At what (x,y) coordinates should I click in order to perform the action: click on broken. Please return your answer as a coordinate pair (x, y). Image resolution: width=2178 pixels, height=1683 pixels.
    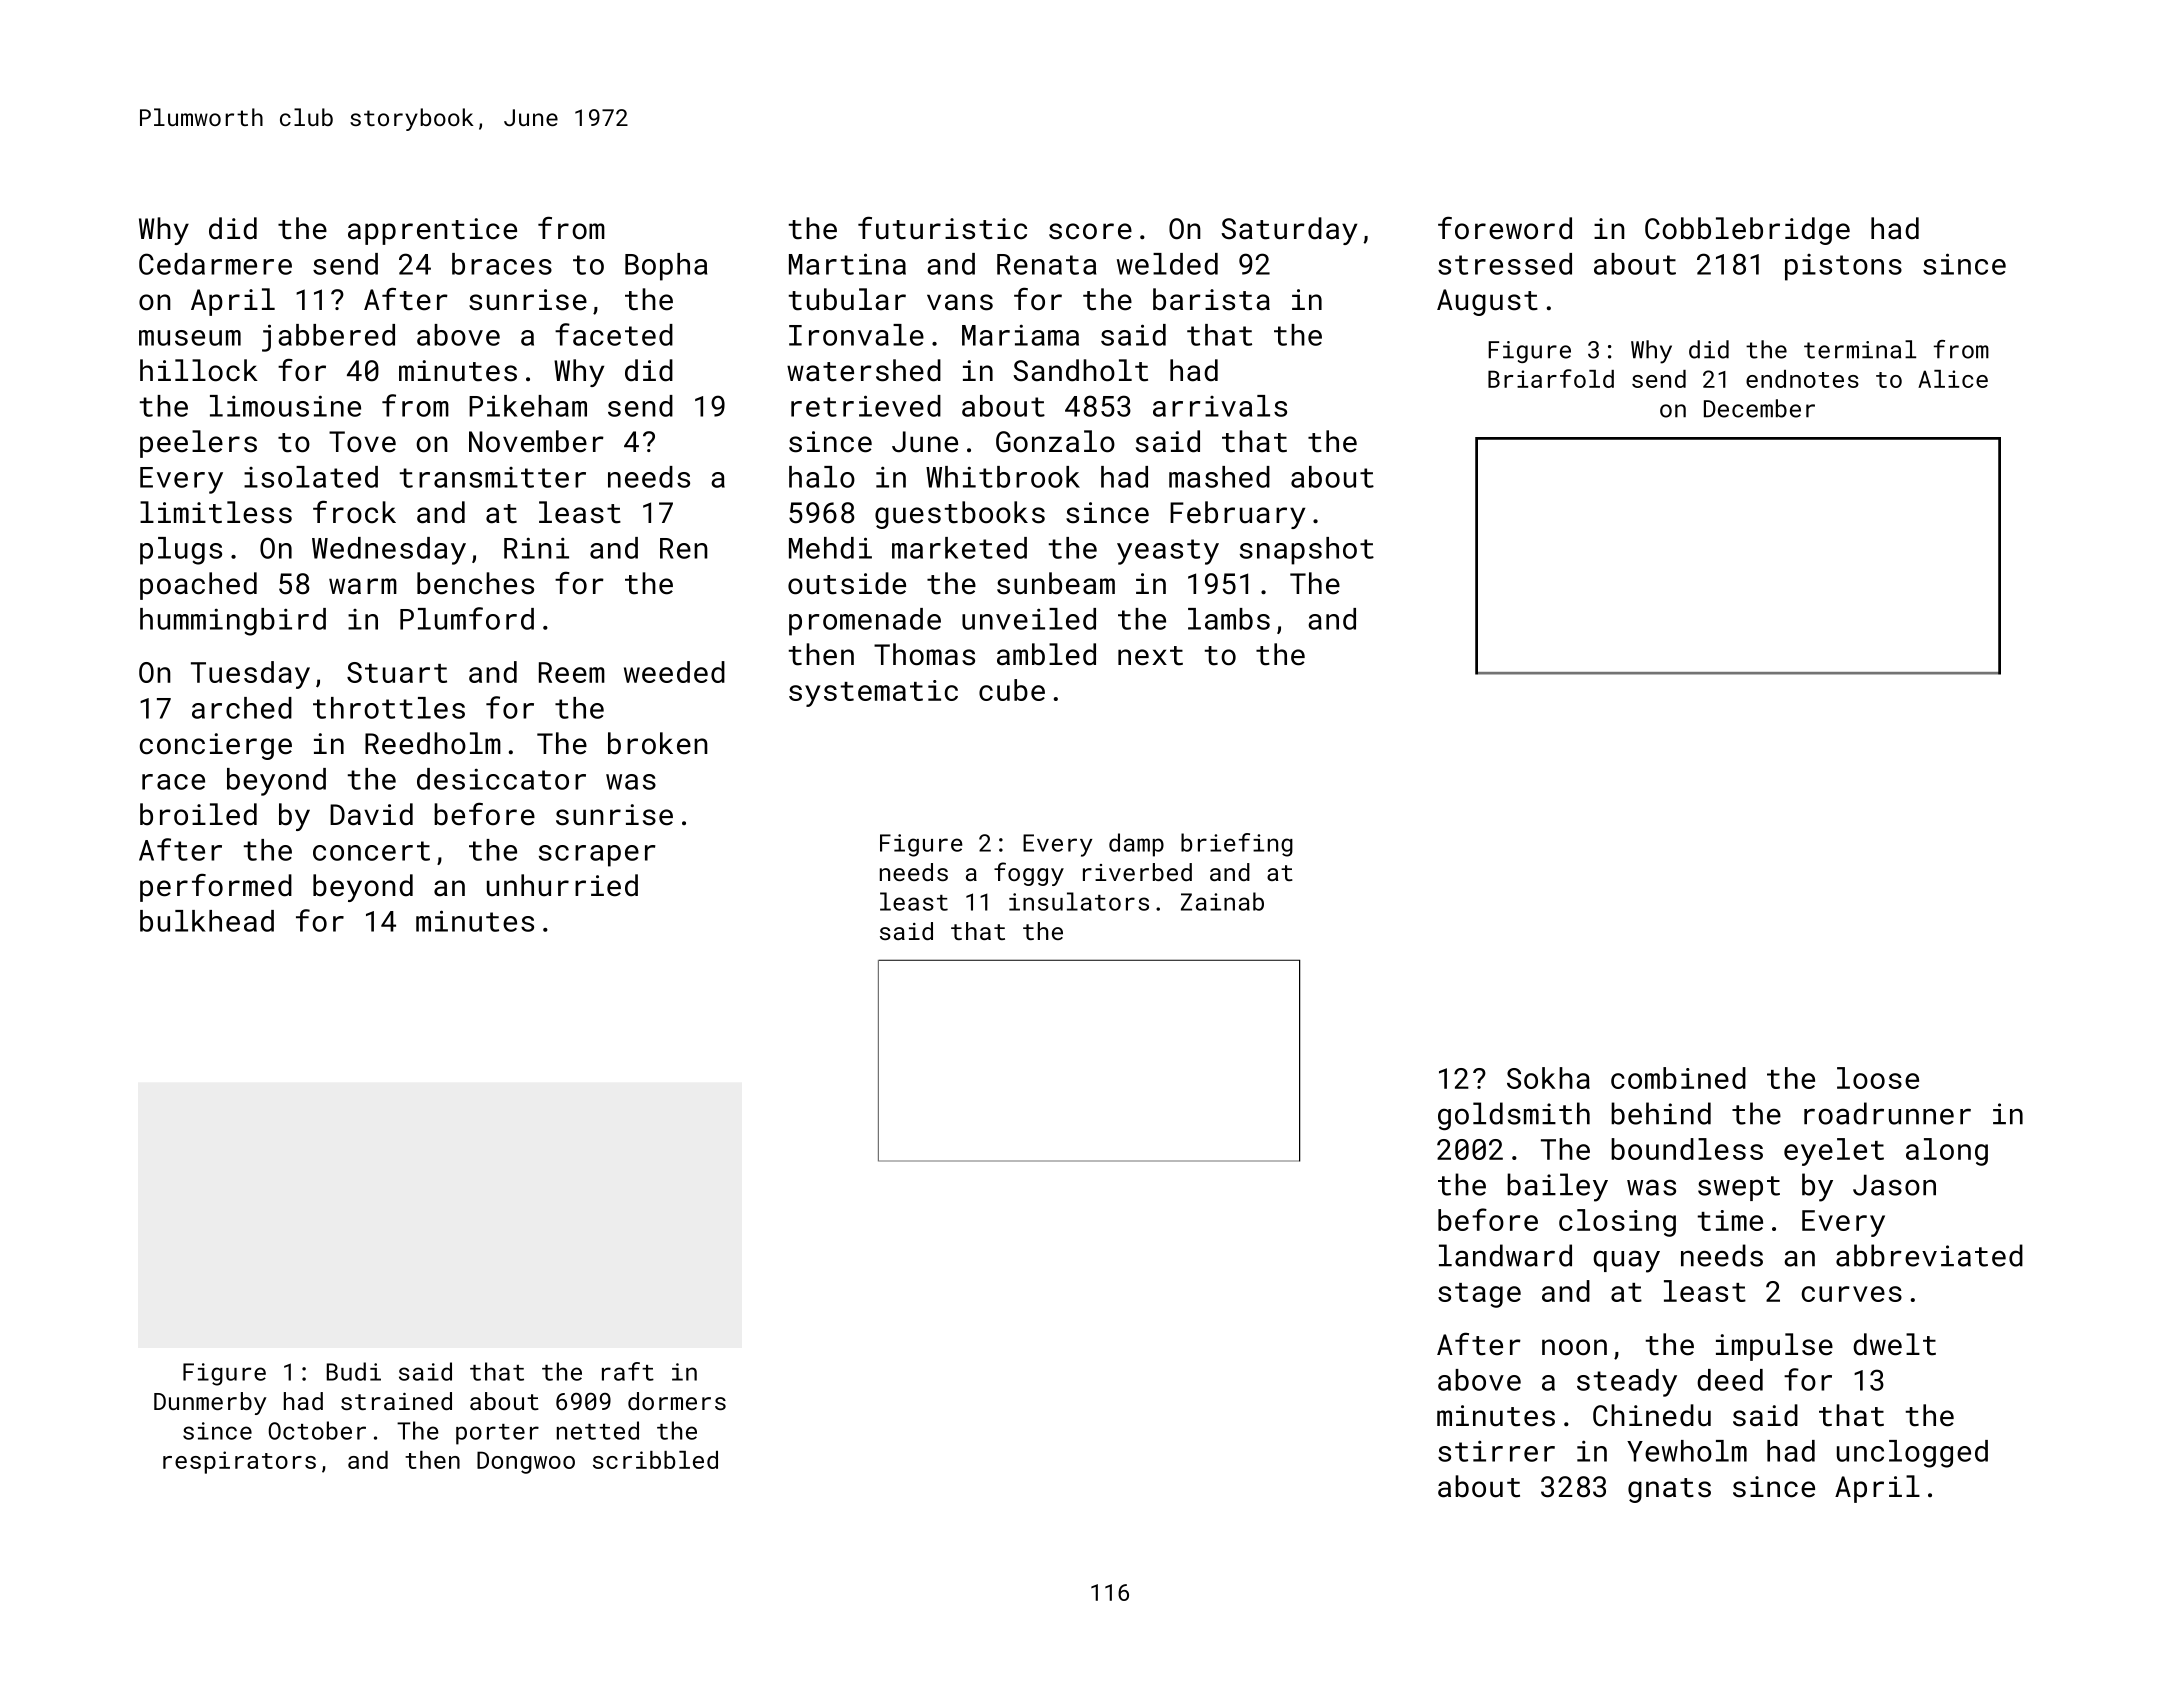
    Looking at the image, I should click on (658, 743).
